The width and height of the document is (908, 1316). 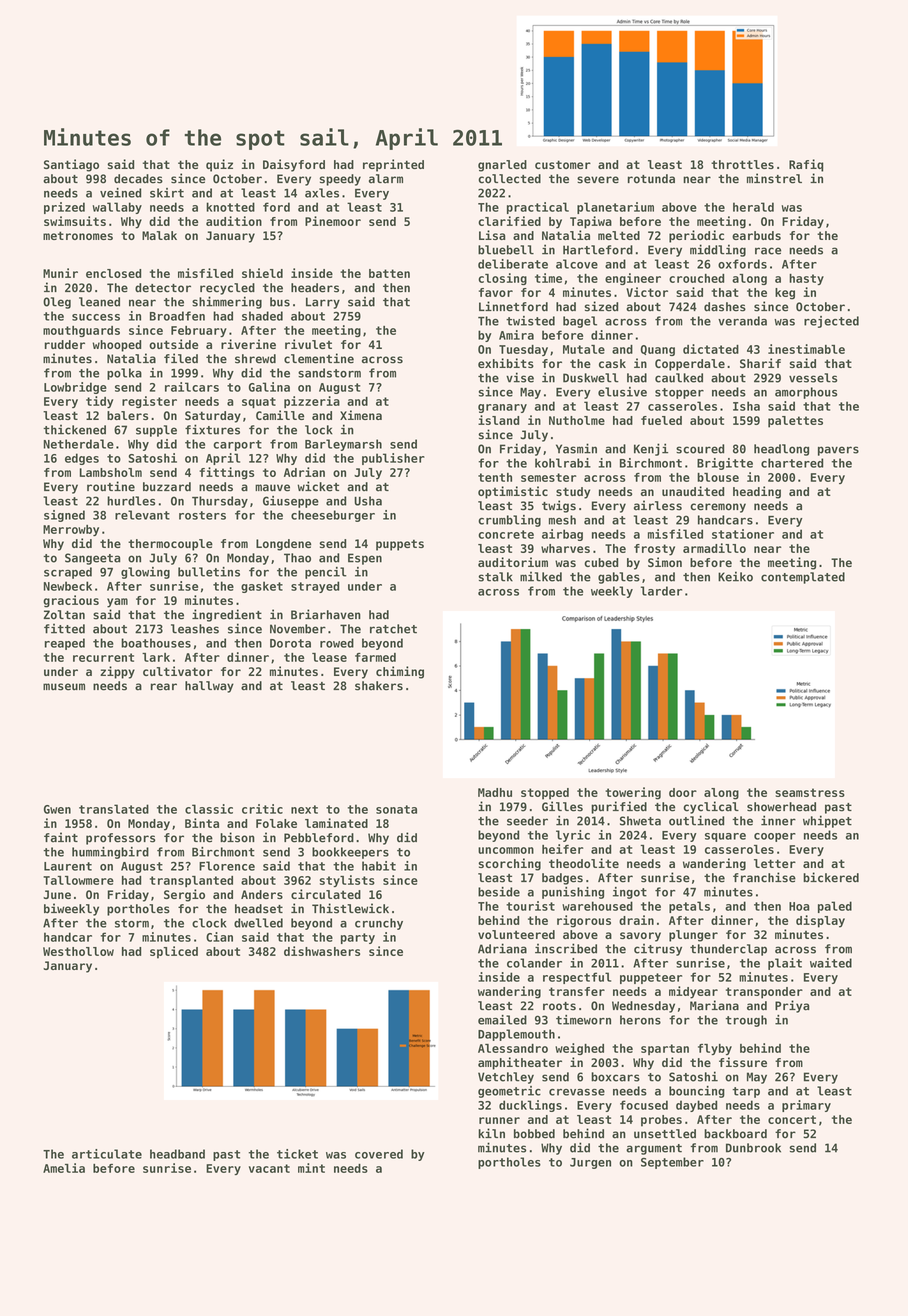 What do you see at coordinates (219, 165) in the document?
I see `quiz` at bounding box center [219, 165].
